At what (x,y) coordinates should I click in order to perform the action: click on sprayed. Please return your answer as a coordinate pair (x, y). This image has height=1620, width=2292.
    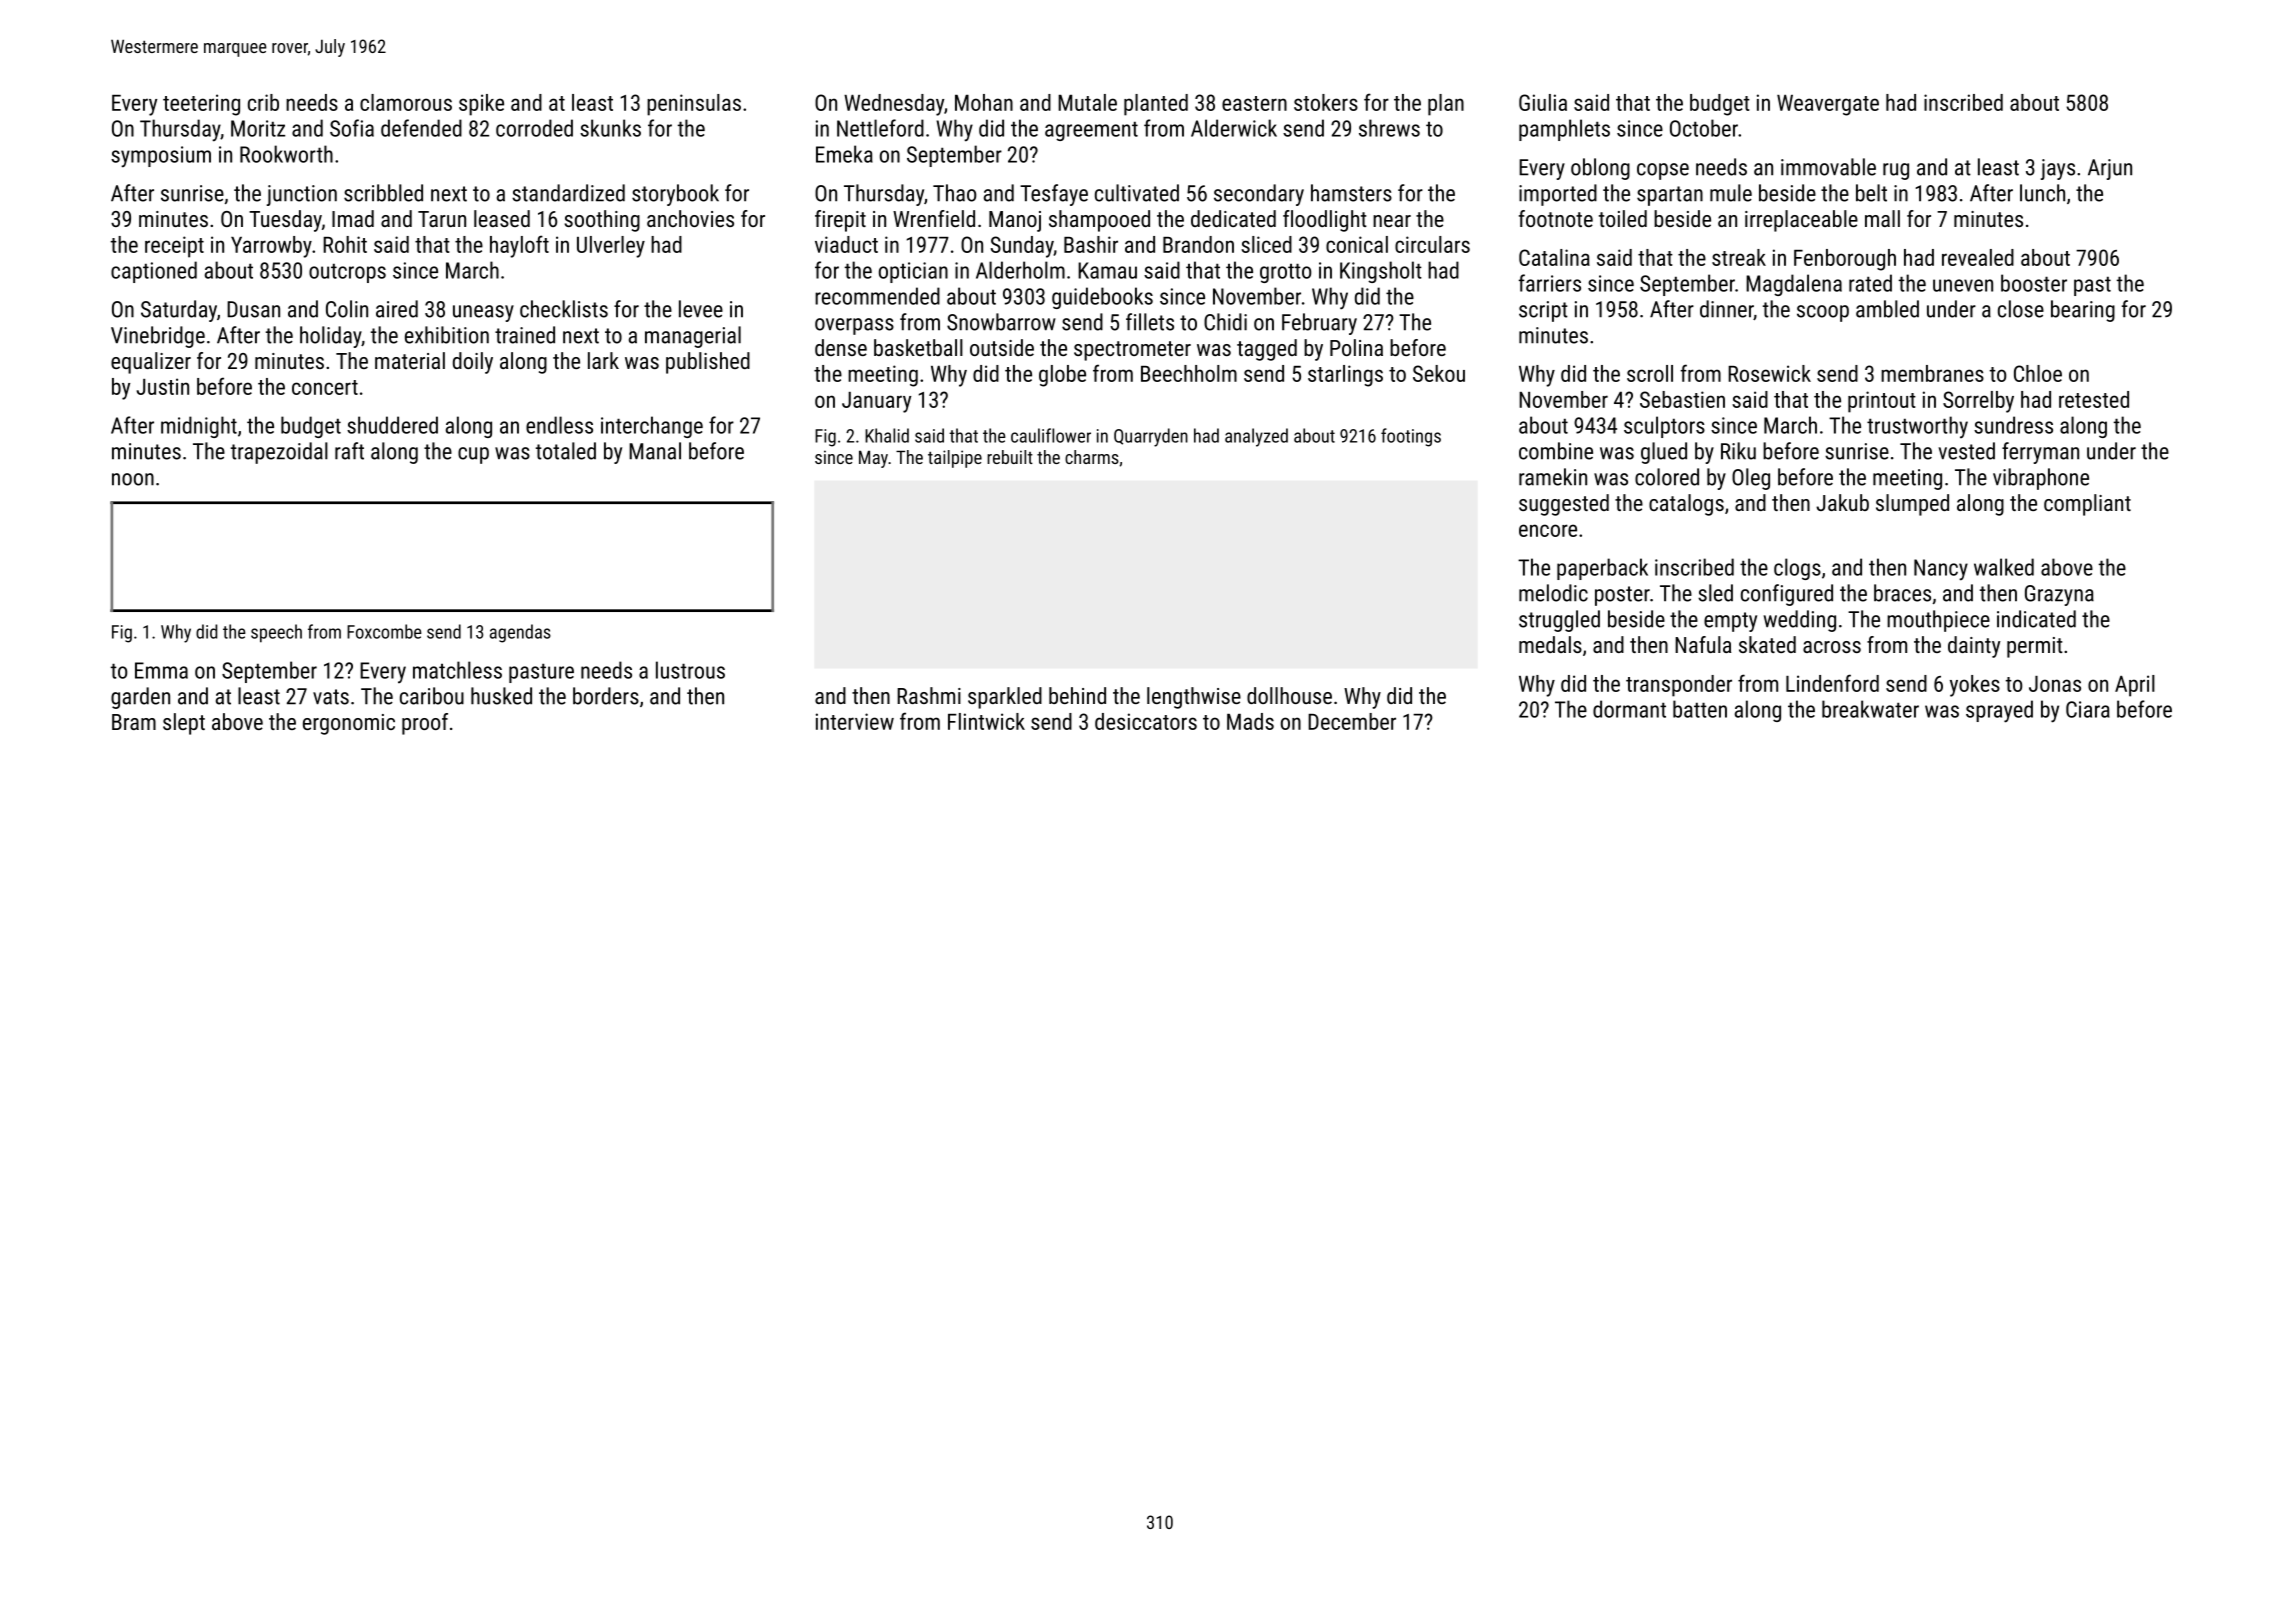
    Looking at the image, I should click on (1999, 711).
